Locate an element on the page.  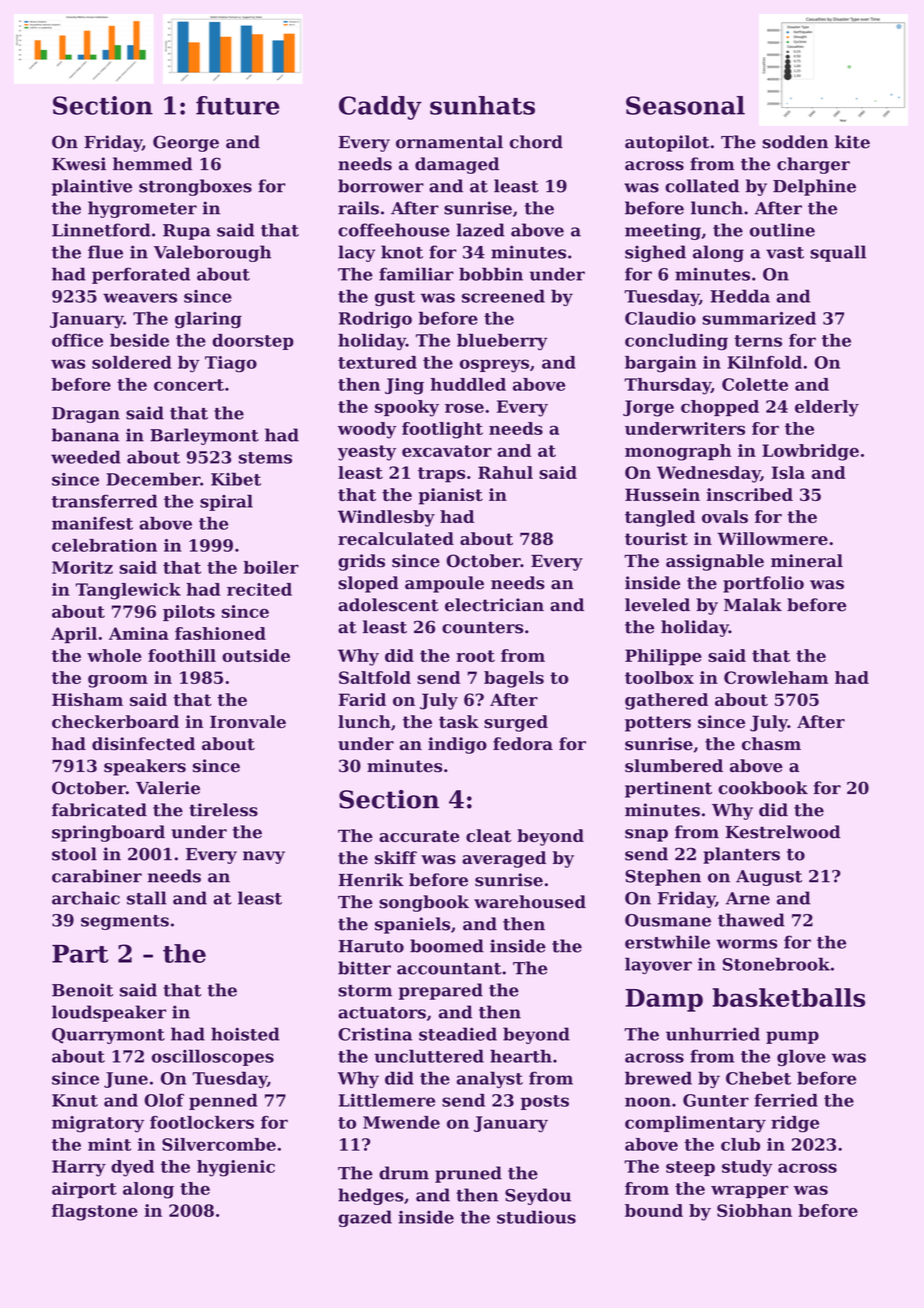
cookbook is located at coordinates (763, 788).
